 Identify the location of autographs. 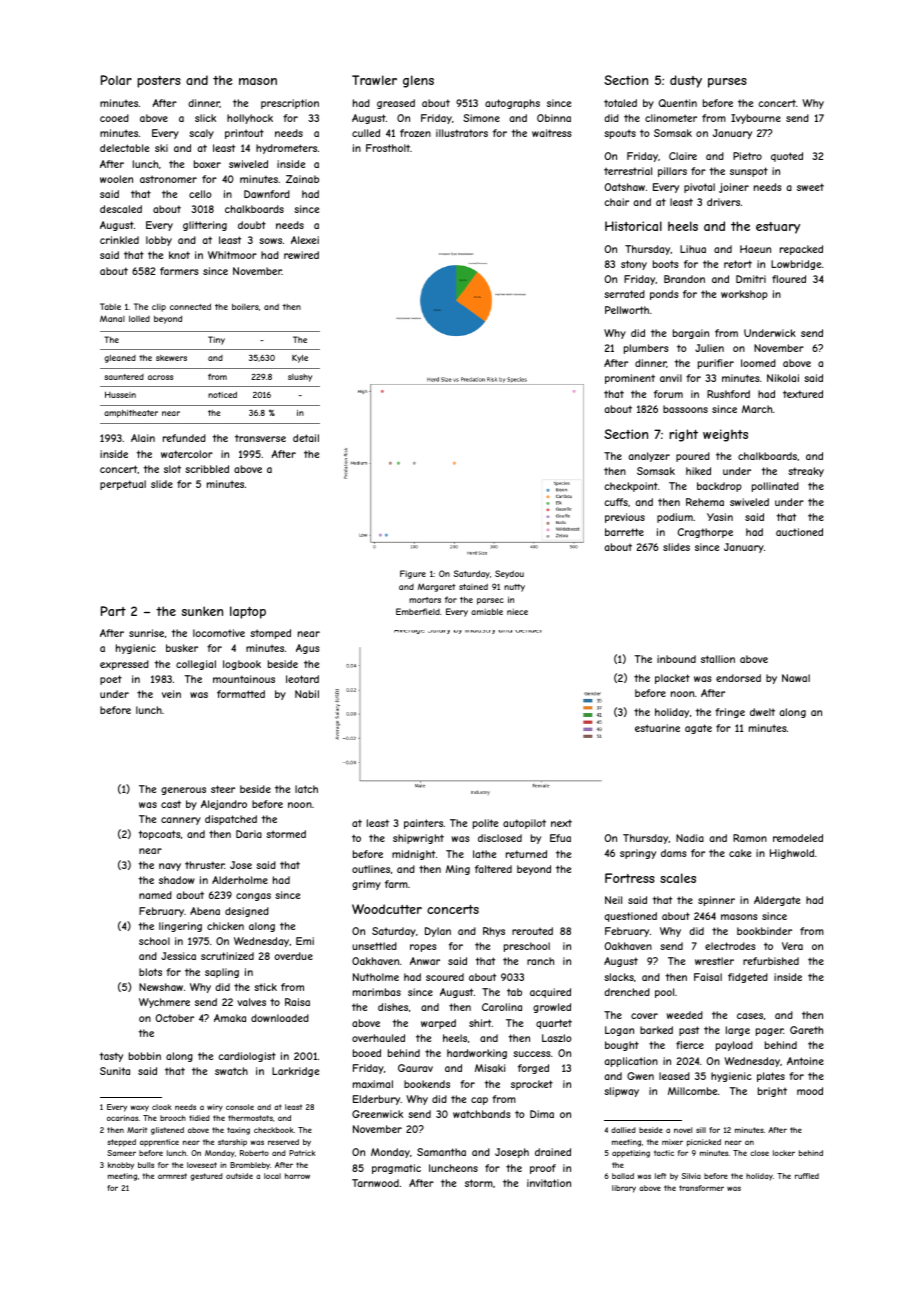
(512, 104).
